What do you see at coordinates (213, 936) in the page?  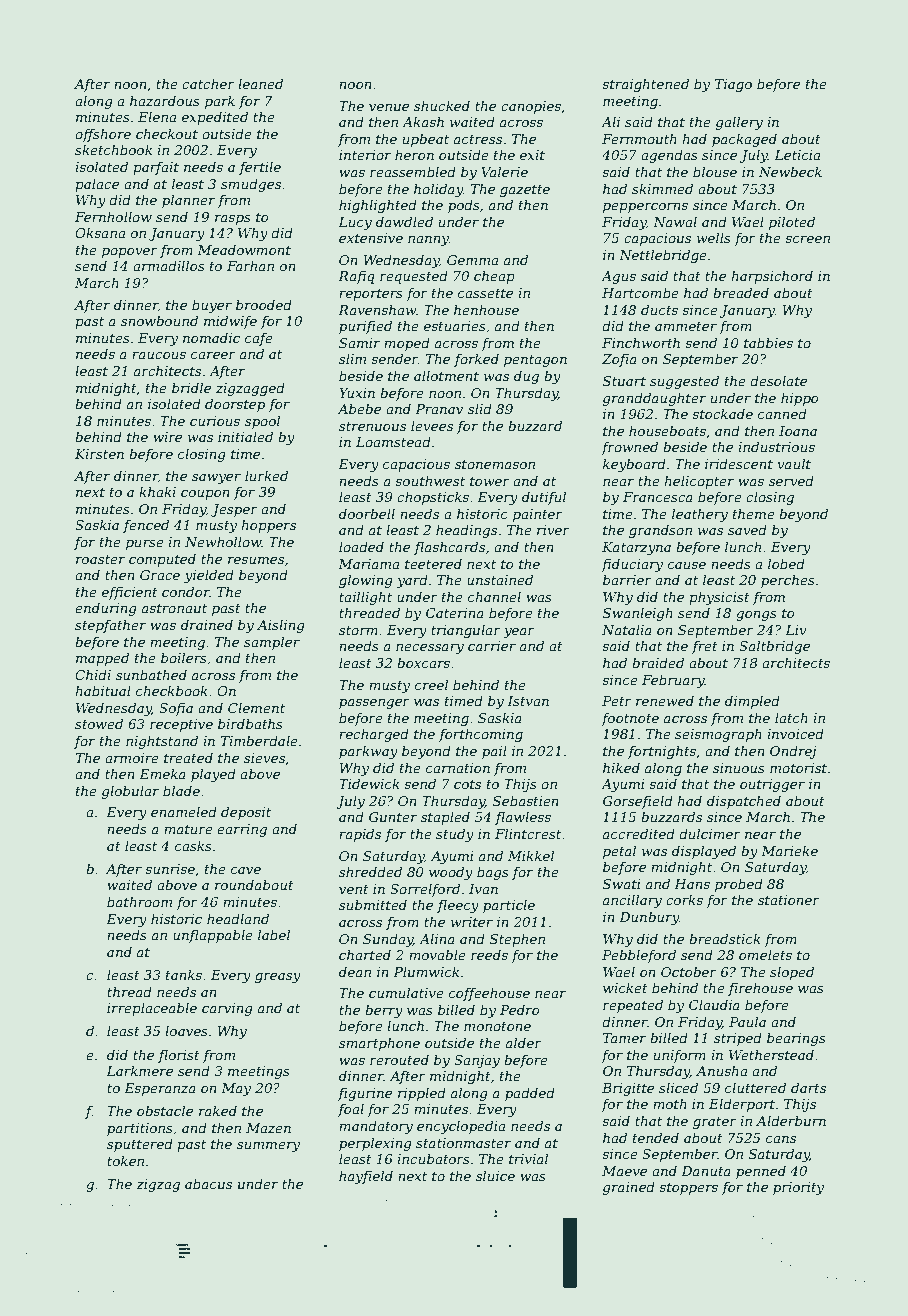 I see `unflappable` at bounding box center [213, 936].
